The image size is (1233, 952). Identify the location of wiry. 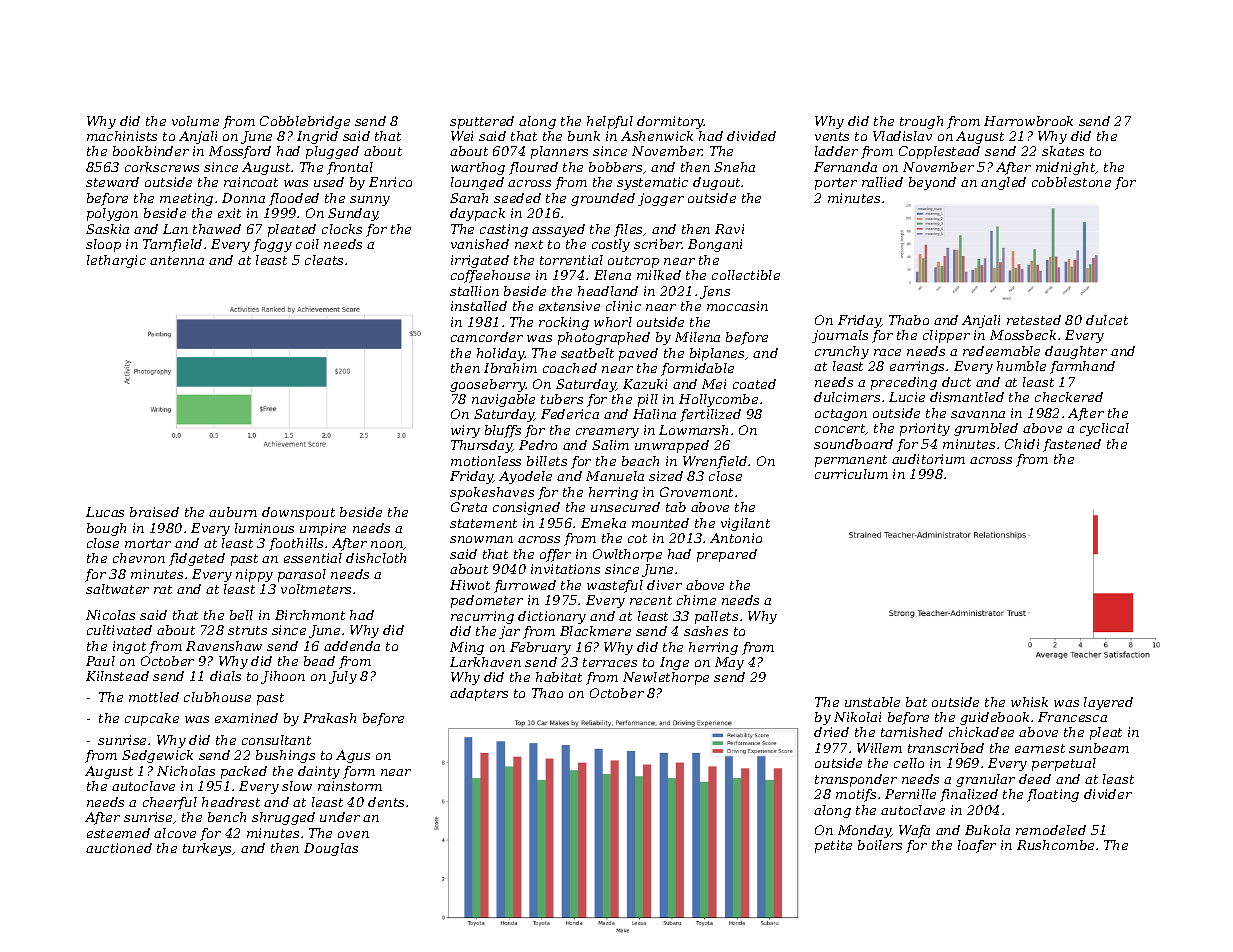
(465, 431).
